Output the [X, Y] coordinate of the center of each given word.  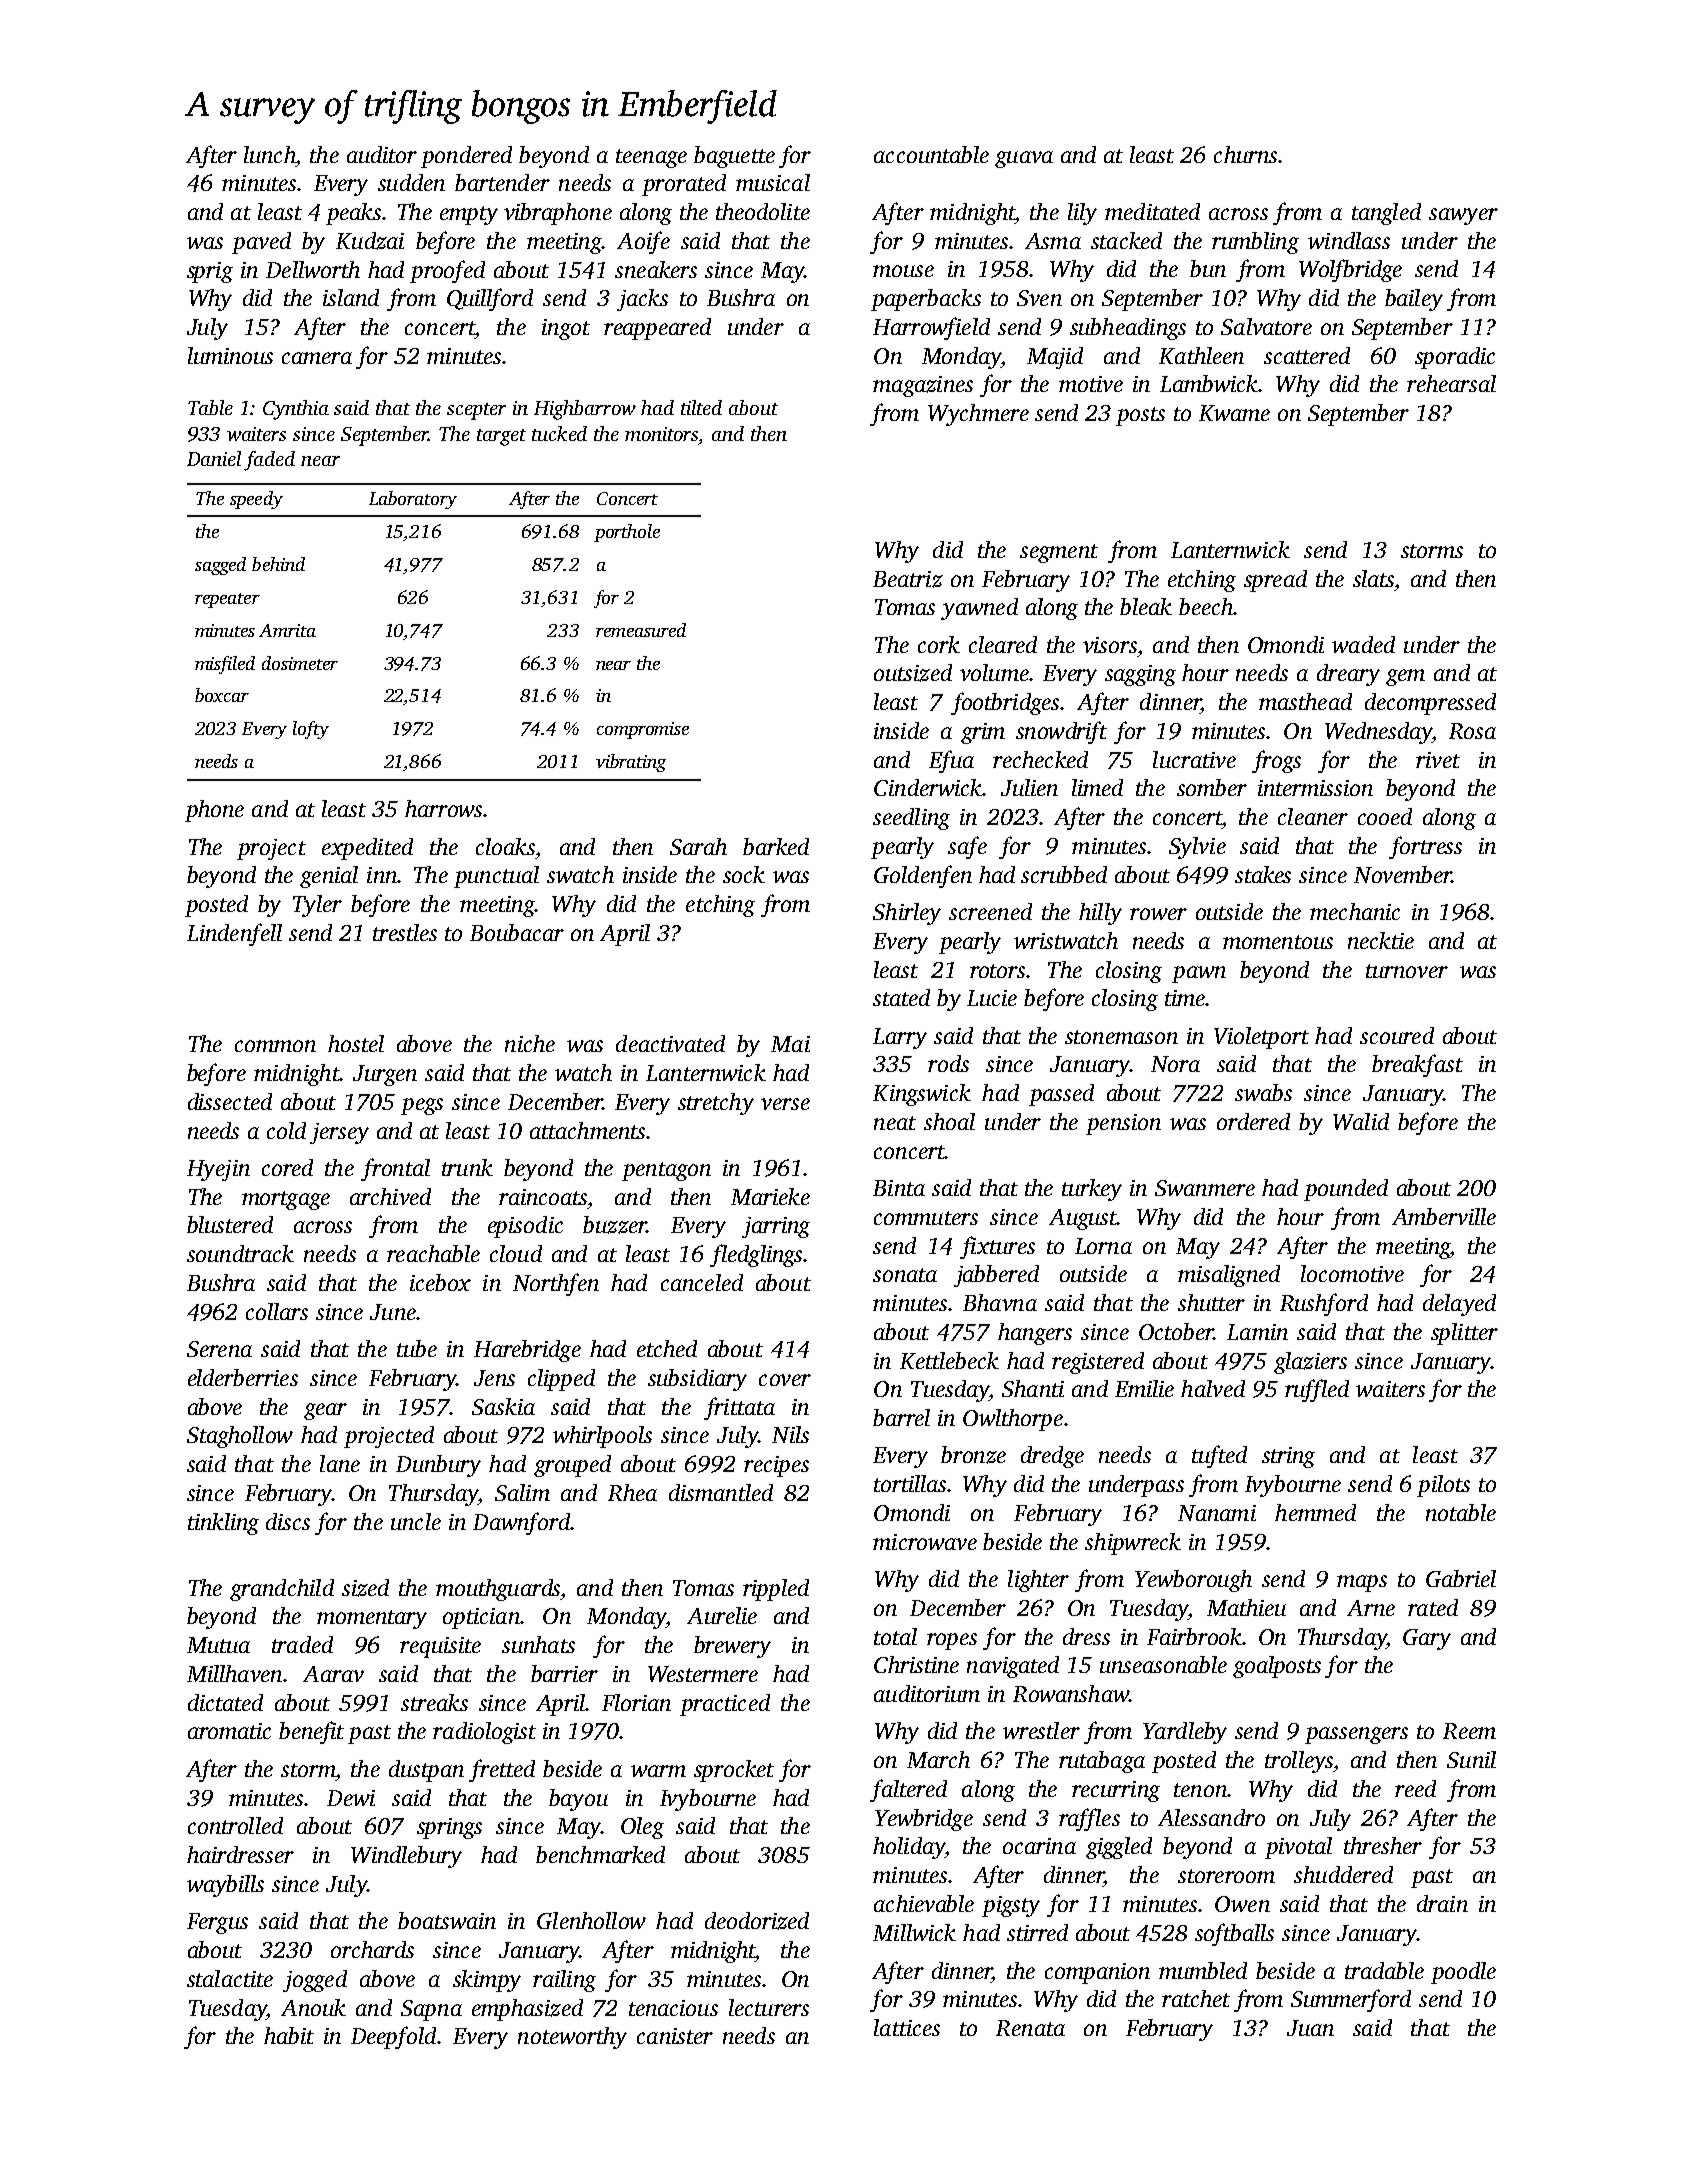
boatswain [447, 1920]
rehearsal [1451, 383]
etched [667, 1348]
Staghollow [240, 1437]
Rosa [1472, 731]
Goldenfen [923, 876]
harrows [443, 808]
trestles [405, 932]
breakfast [1417, 1065]
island [351, 297]
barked [776, 846]
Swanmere [1205, 1188]
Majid [1055, 358]
